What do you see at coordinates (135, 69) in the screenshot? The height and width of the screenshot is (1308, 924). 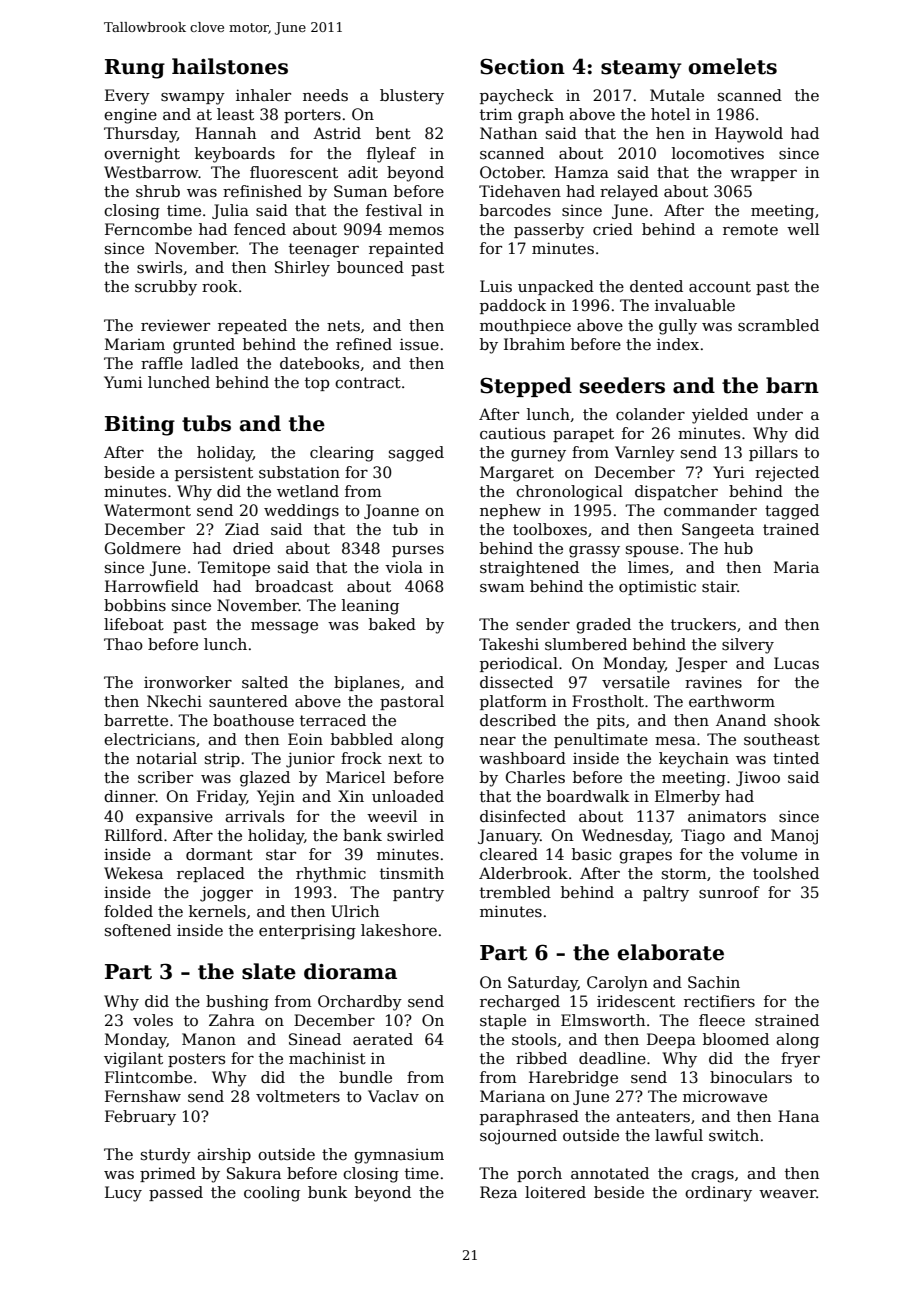 I see `Rung` at bounding box center [135, 69].
